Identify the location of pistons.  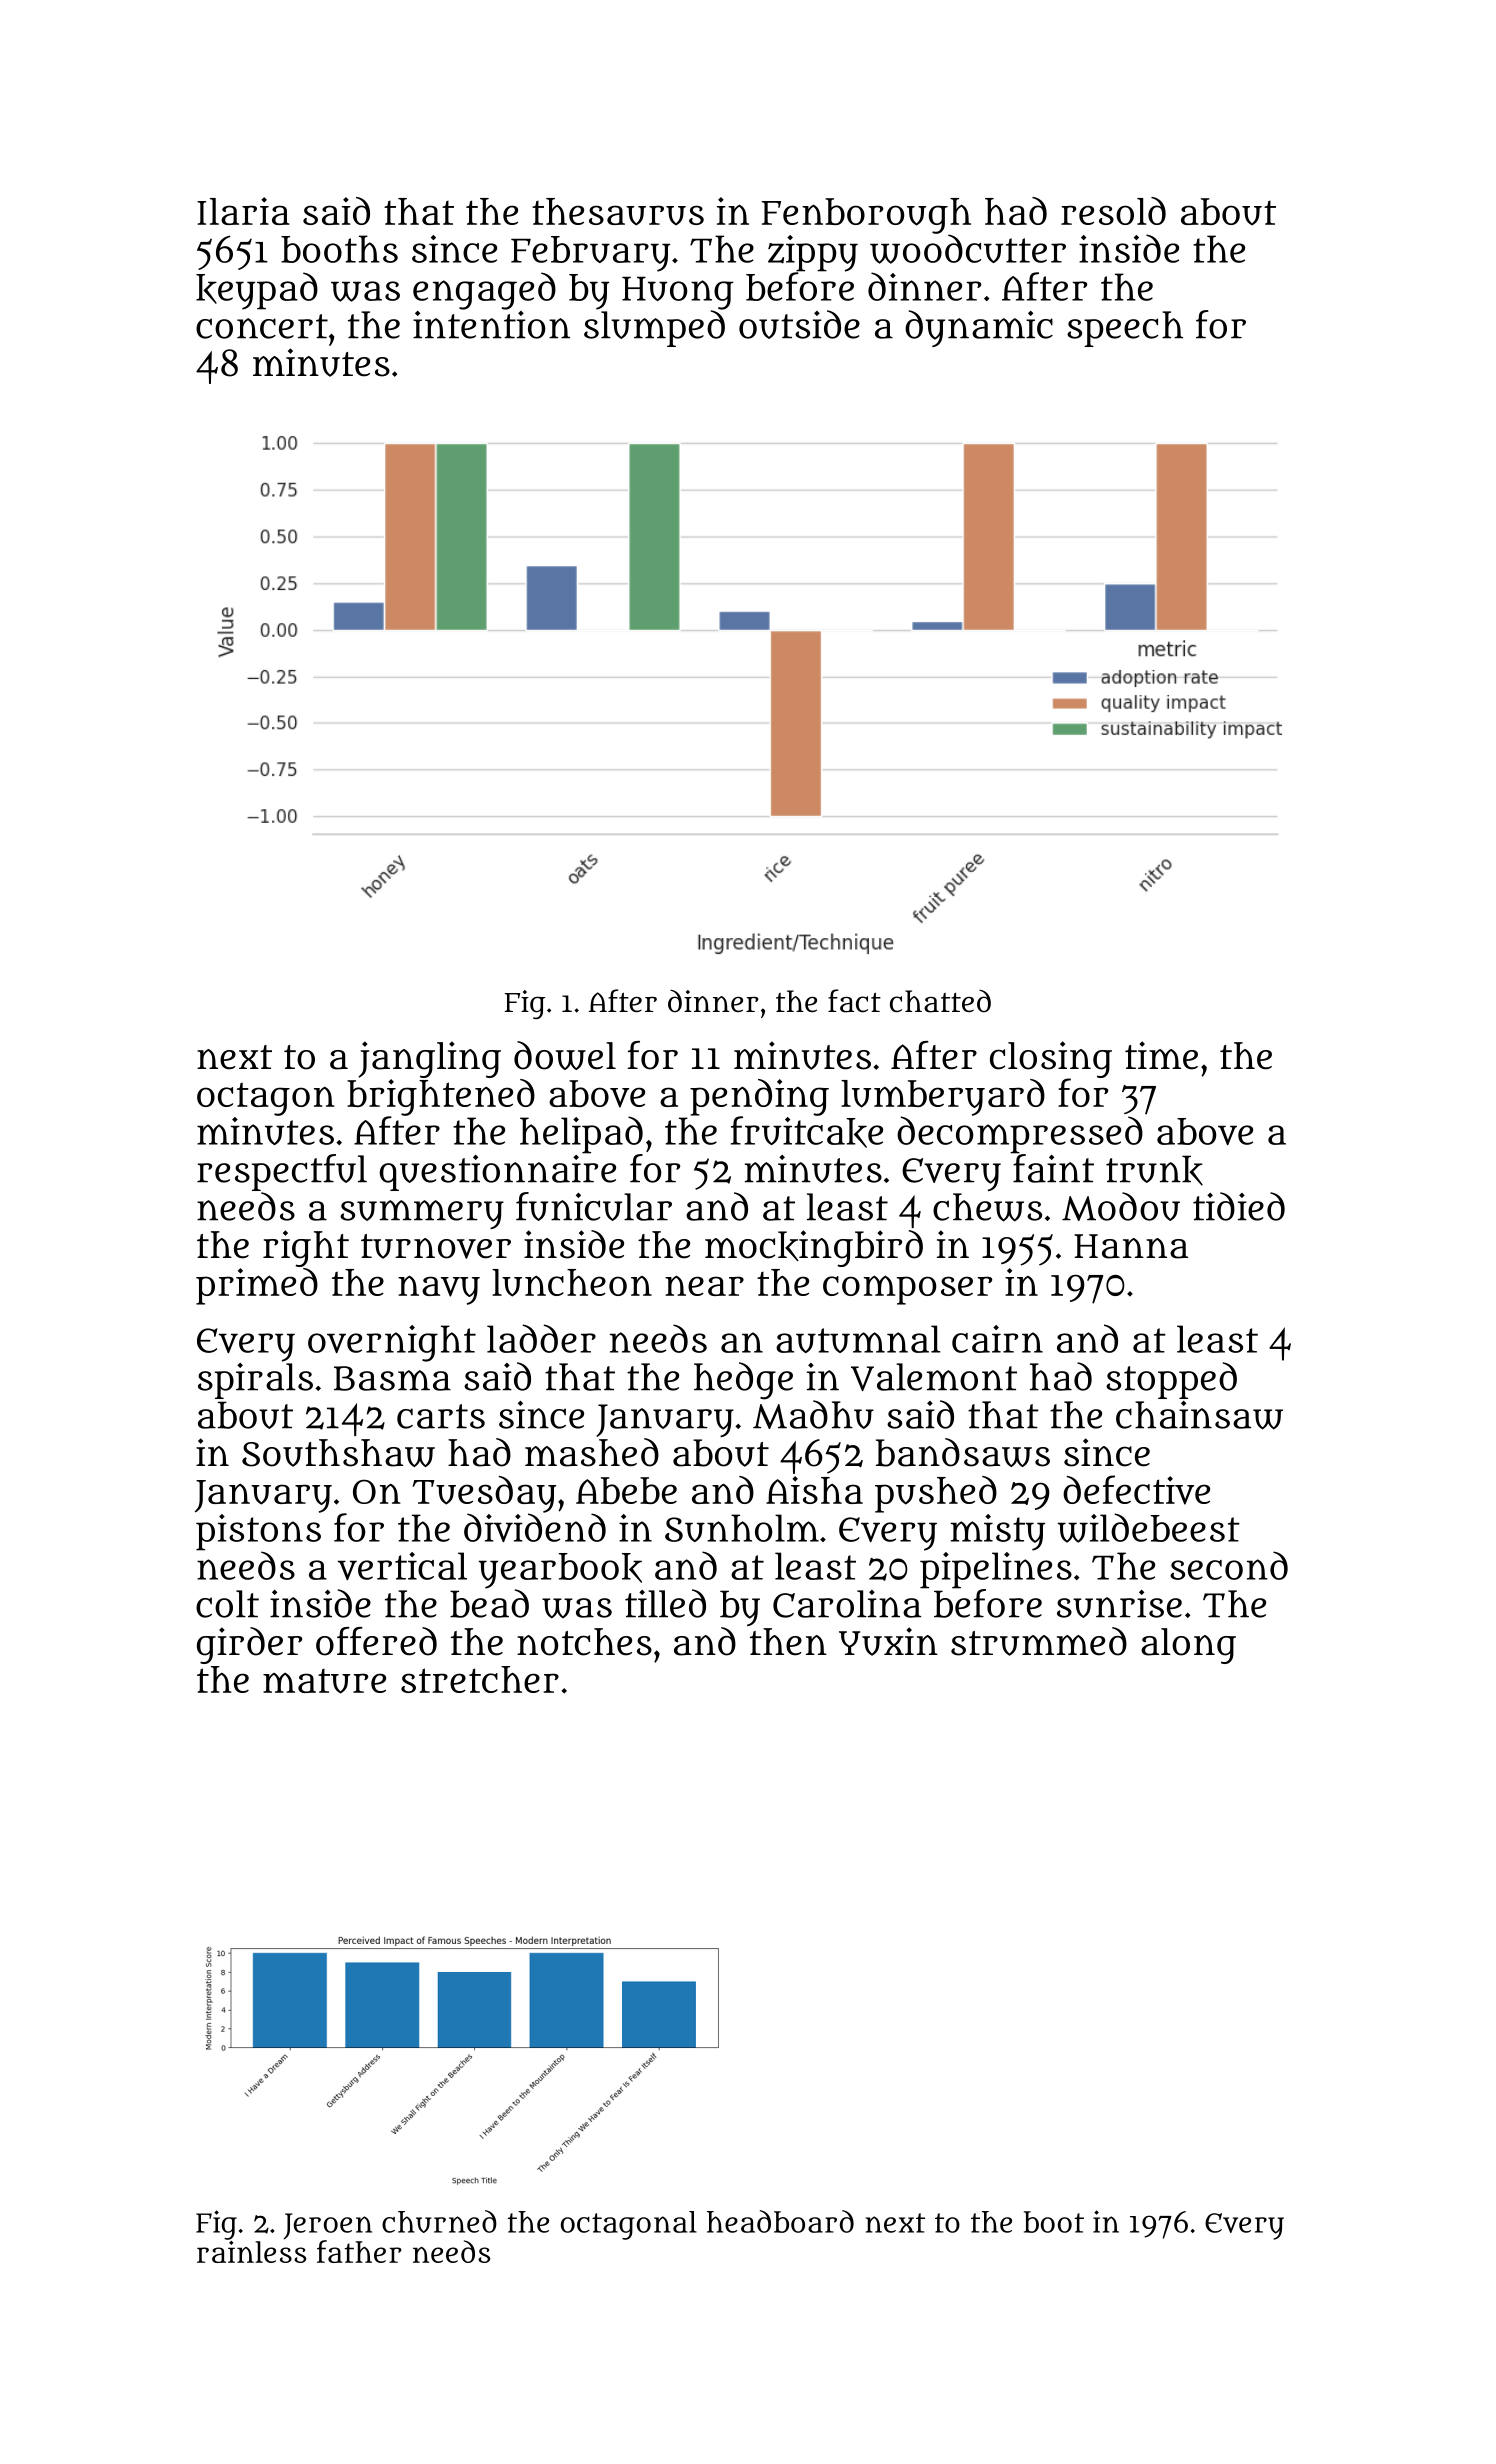
(258, 1532).
